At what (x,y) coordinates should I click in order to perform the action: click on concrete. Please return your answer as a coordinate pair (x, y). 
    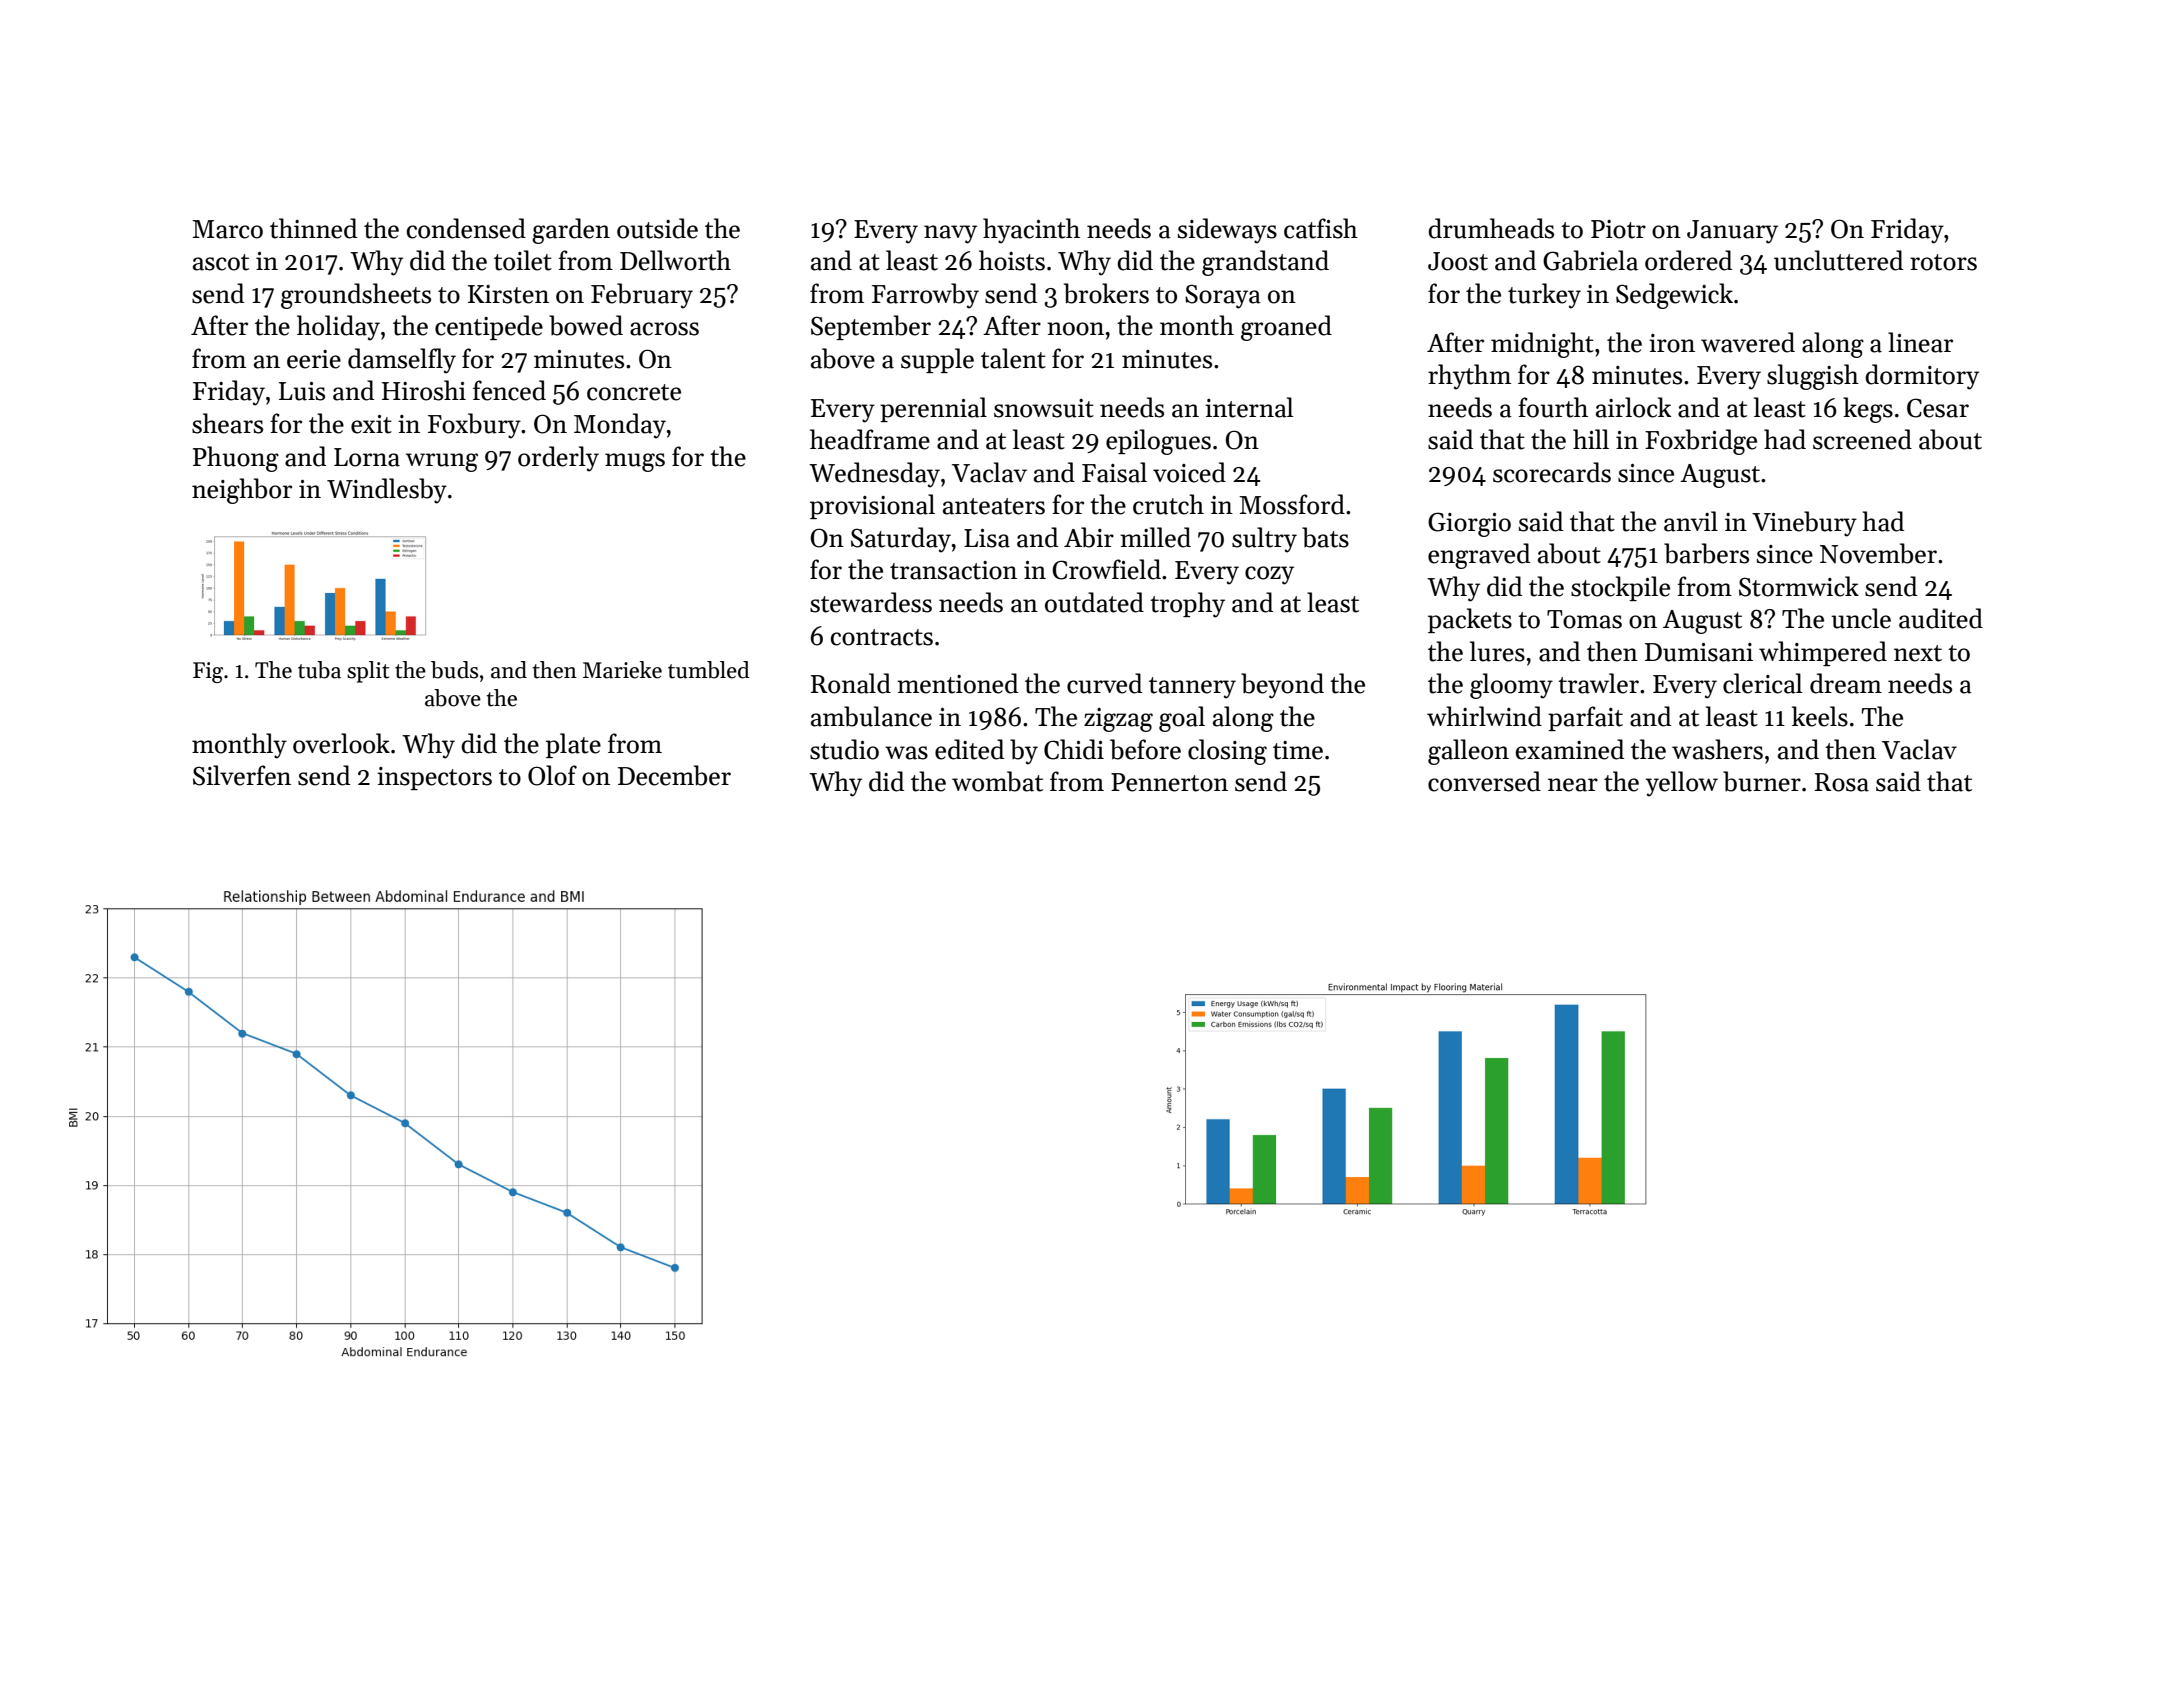
    Looking at the image, I should click on (634, 392).
